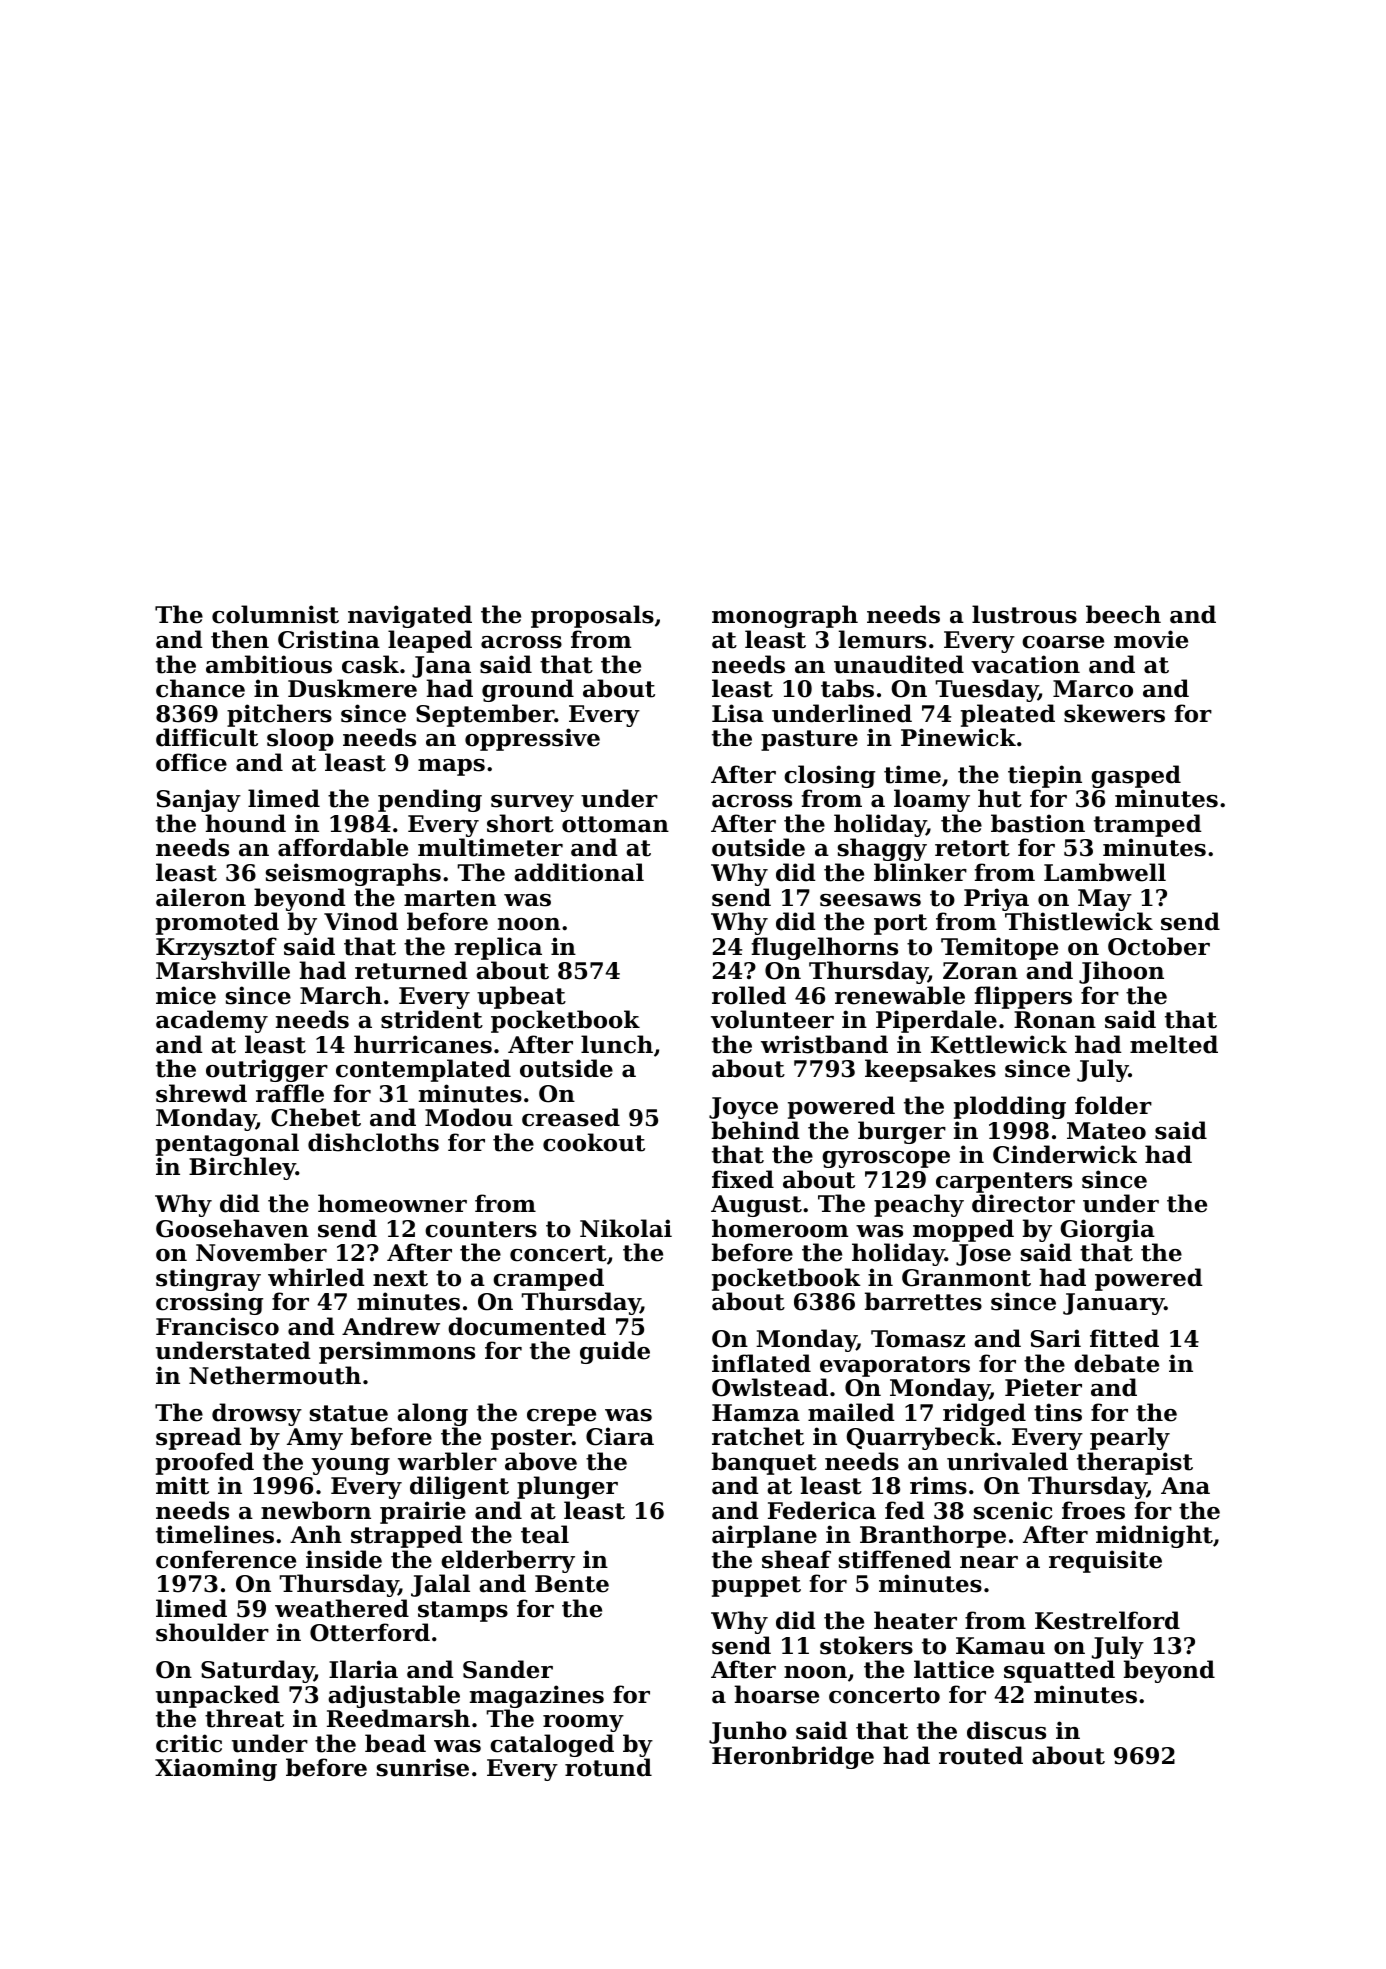 The height and width of the screenshot is (1969, 1386). I want to click on plunger, so click(567, 1487).
